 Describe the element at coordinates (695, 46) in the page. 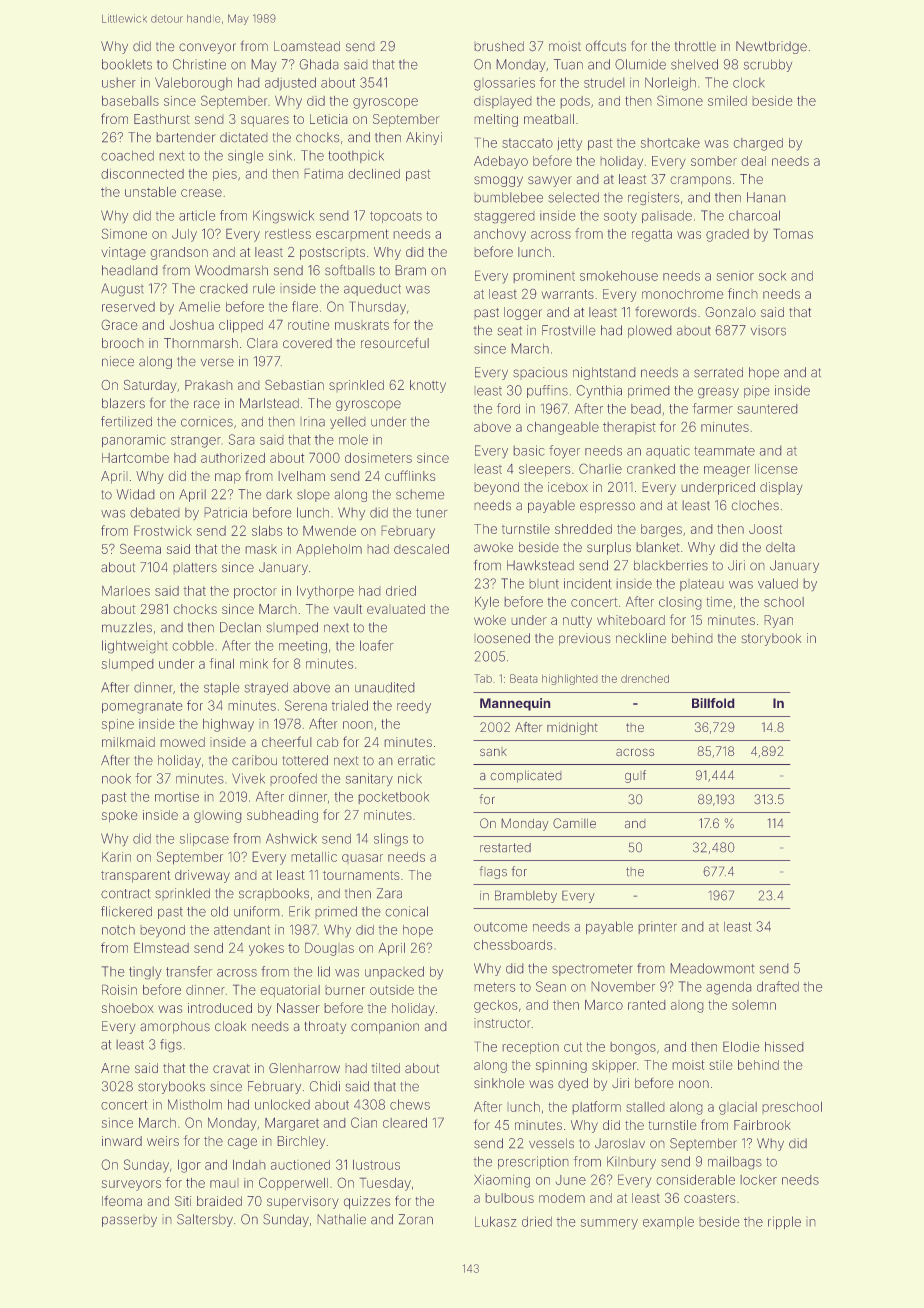

I see `throttle` at that location.
